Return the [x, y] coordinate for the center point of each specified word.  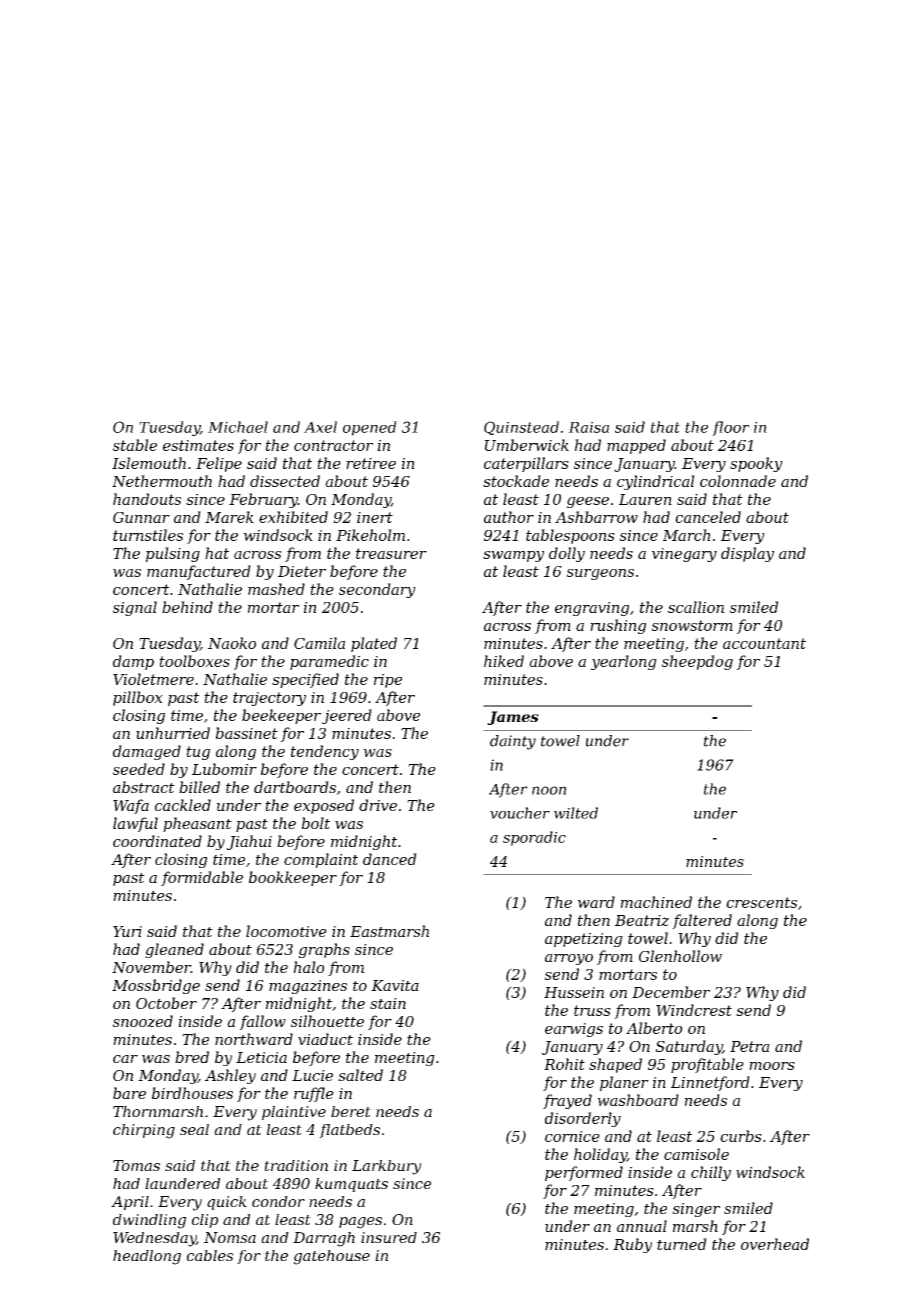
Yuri [127, 931]
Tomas [136, 1165]
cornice [572, 1136]
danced [390, 859]
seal [194, 1129]
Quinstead [521, 428]
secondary [377, 590]
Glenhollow [680, 956]
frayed [567, 1101]
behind [187, 607]
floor [730, 428]
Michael [238, 427]
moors [772, 1066]
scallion [696, 607]
